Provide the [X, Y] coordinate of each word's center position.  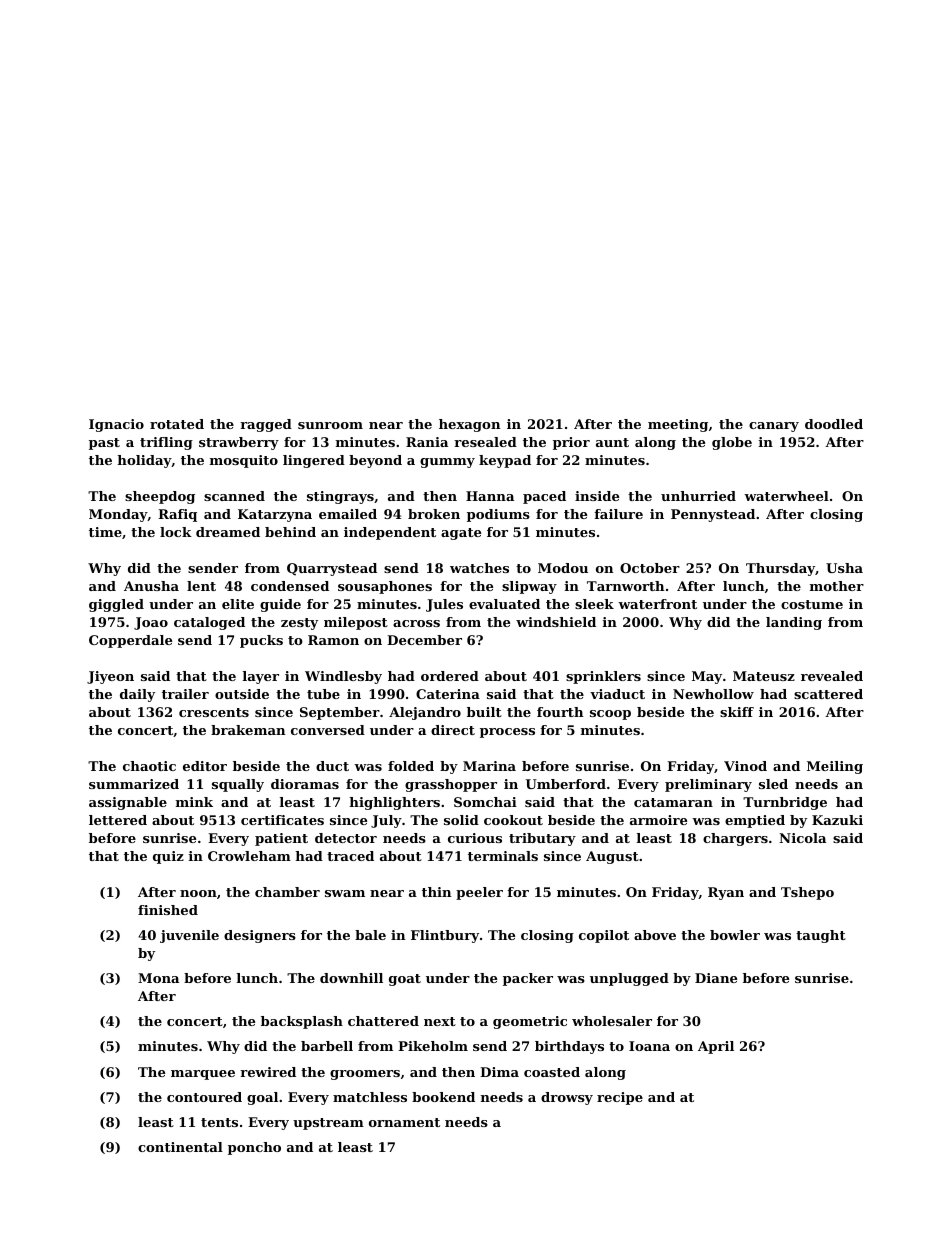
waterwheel [786, 496]
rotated [177, 424]
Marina [489, 766]
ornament [404, 1122]
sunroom [330, 425]
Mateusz [764, 676]
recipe [620, 1098]
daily [137, 695]
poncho [254, 1148]
